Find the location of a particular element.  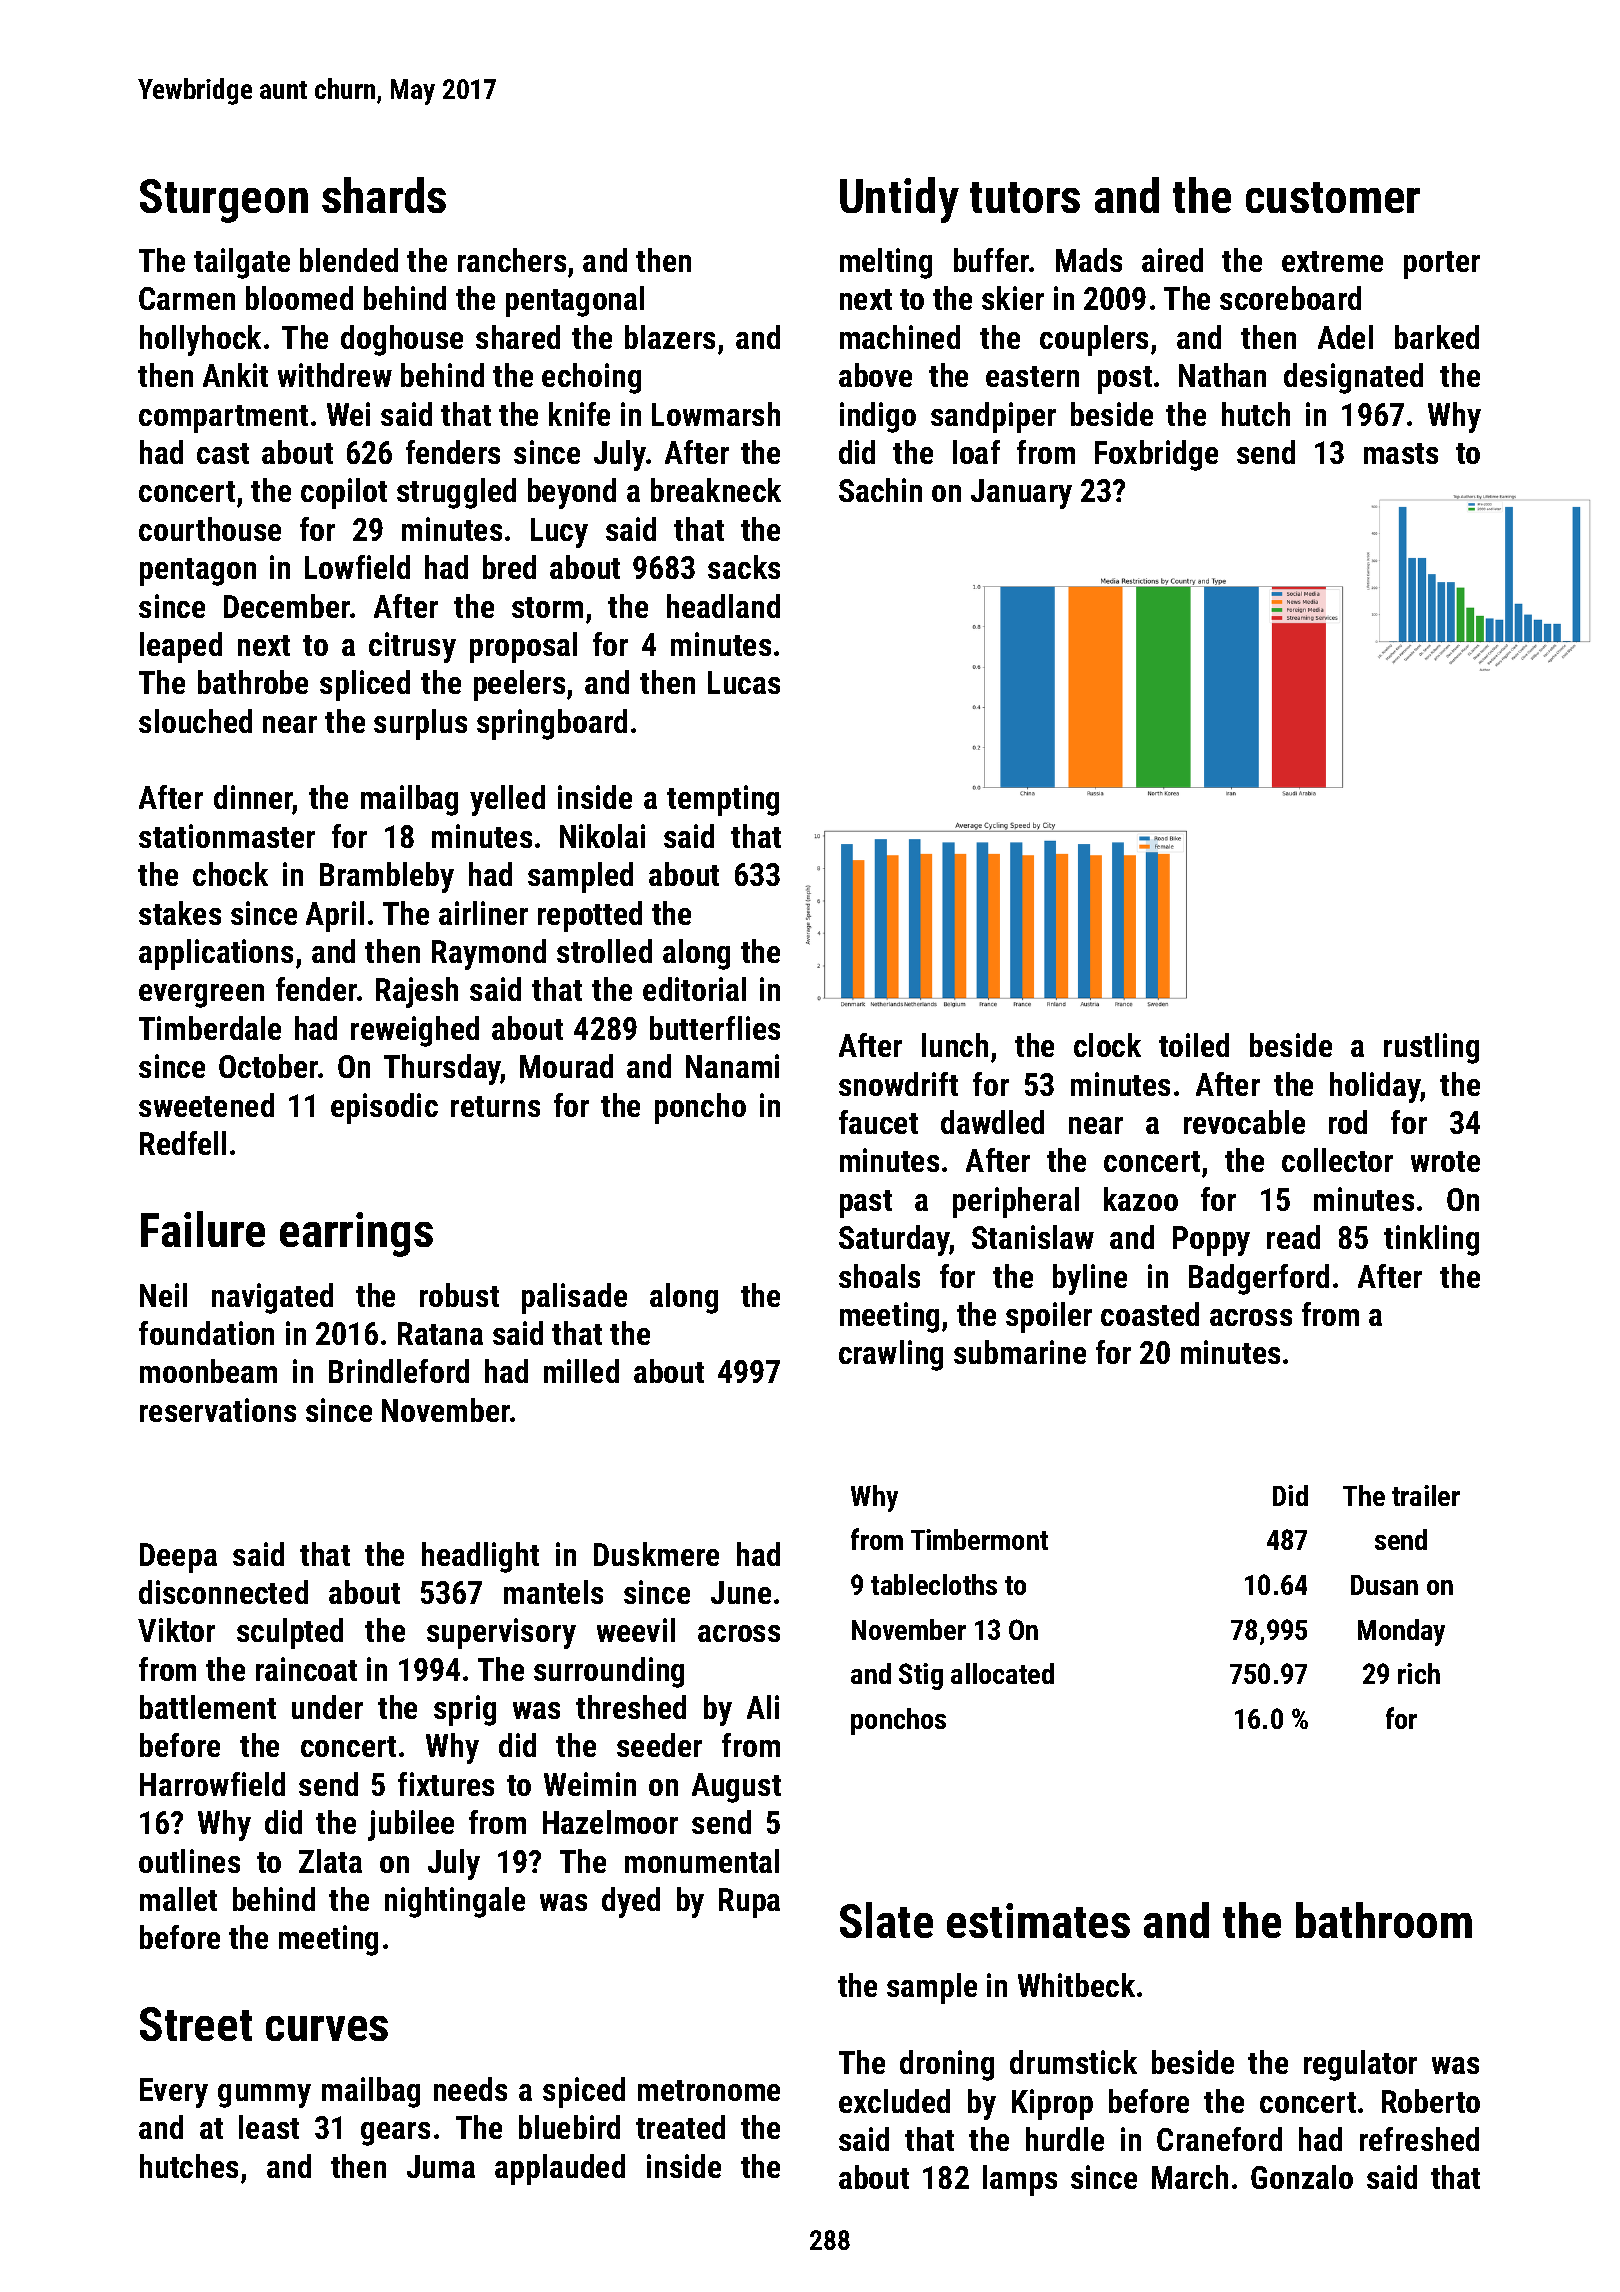

aired is located at coordinates (1172, 260).
